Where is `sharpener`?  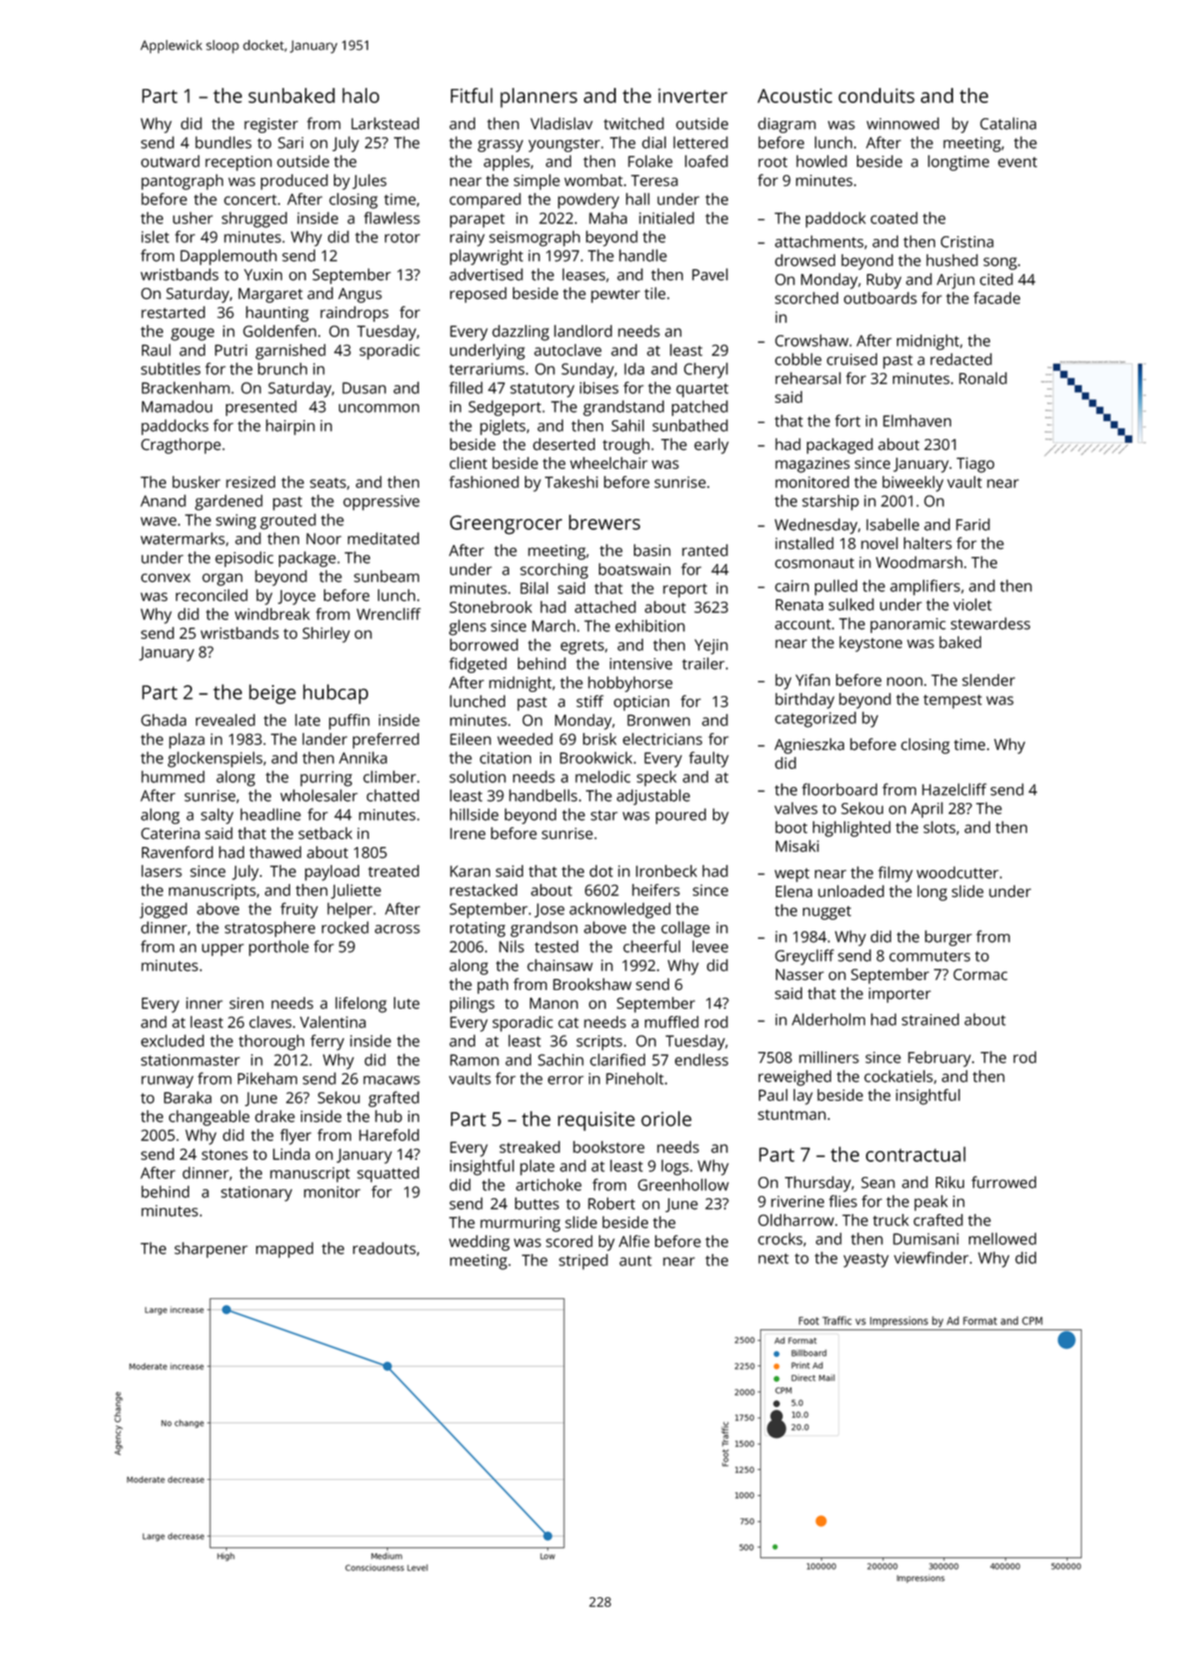 sharpener is located at coordinates (211, 1250).
